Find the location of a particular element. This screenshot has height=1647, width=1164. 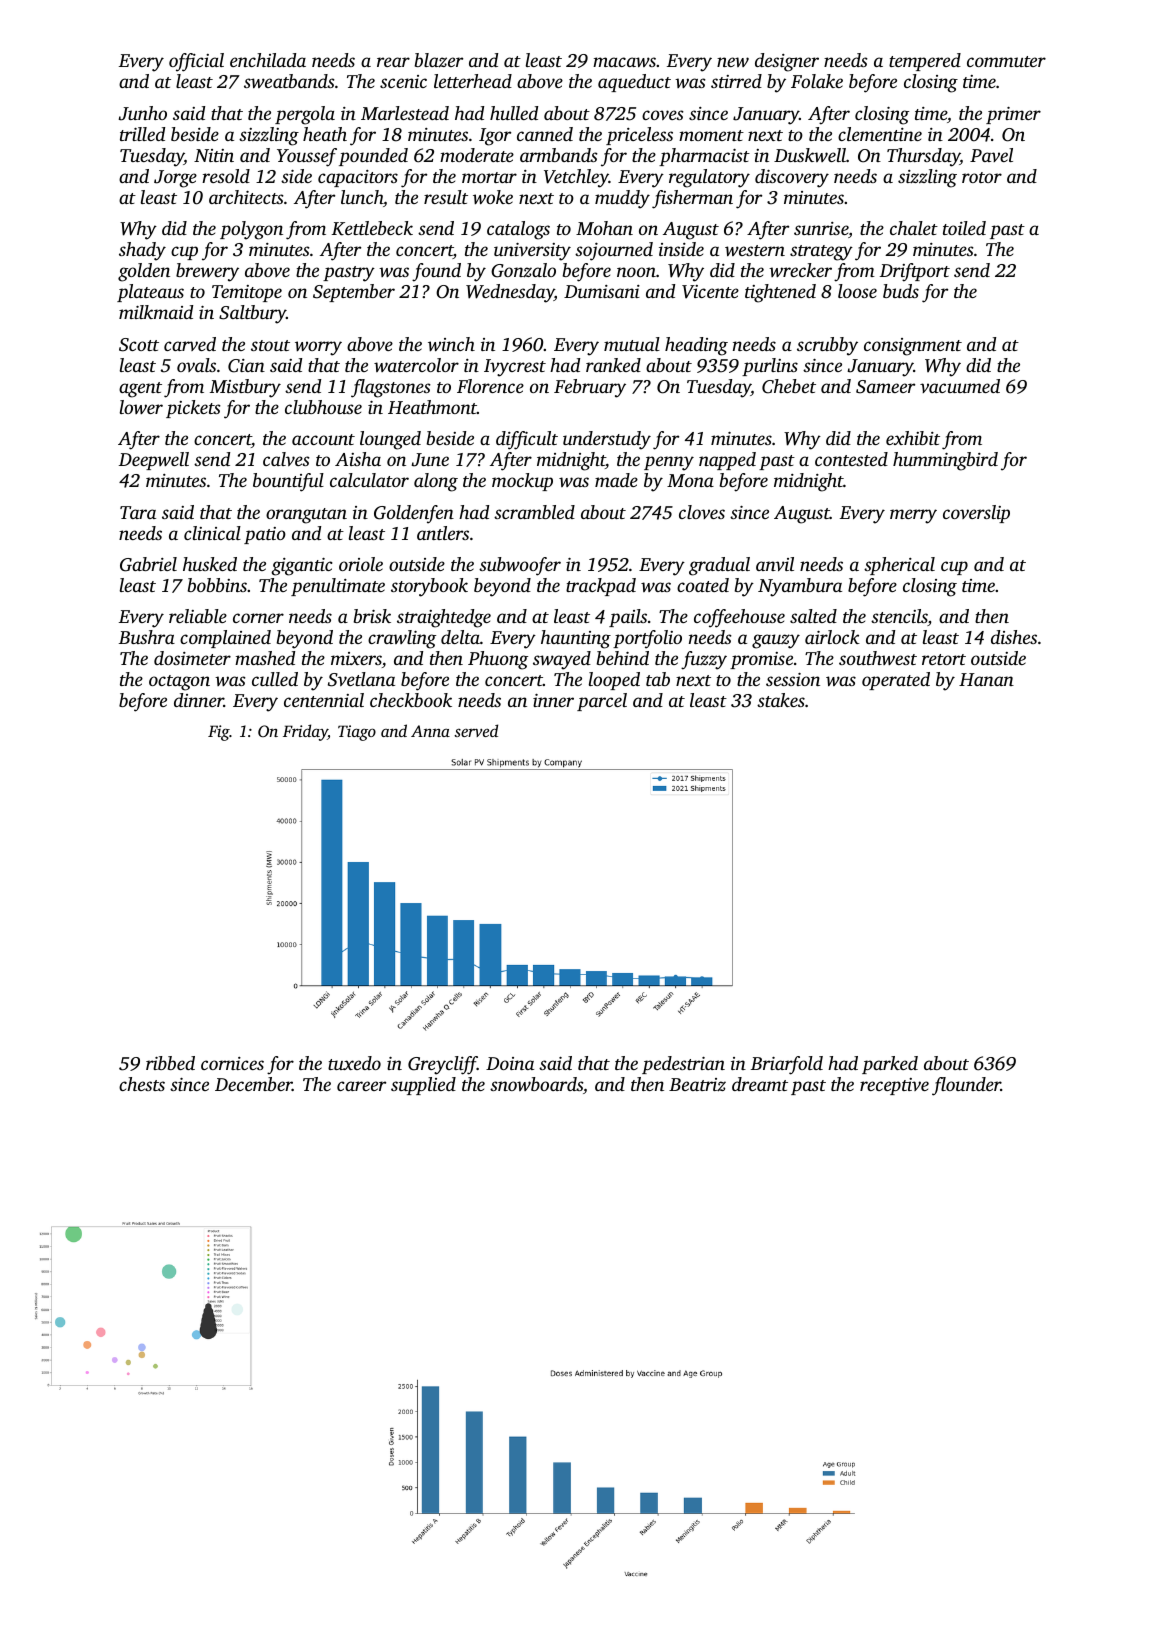

parked is located at coordinates (890, 1065).
